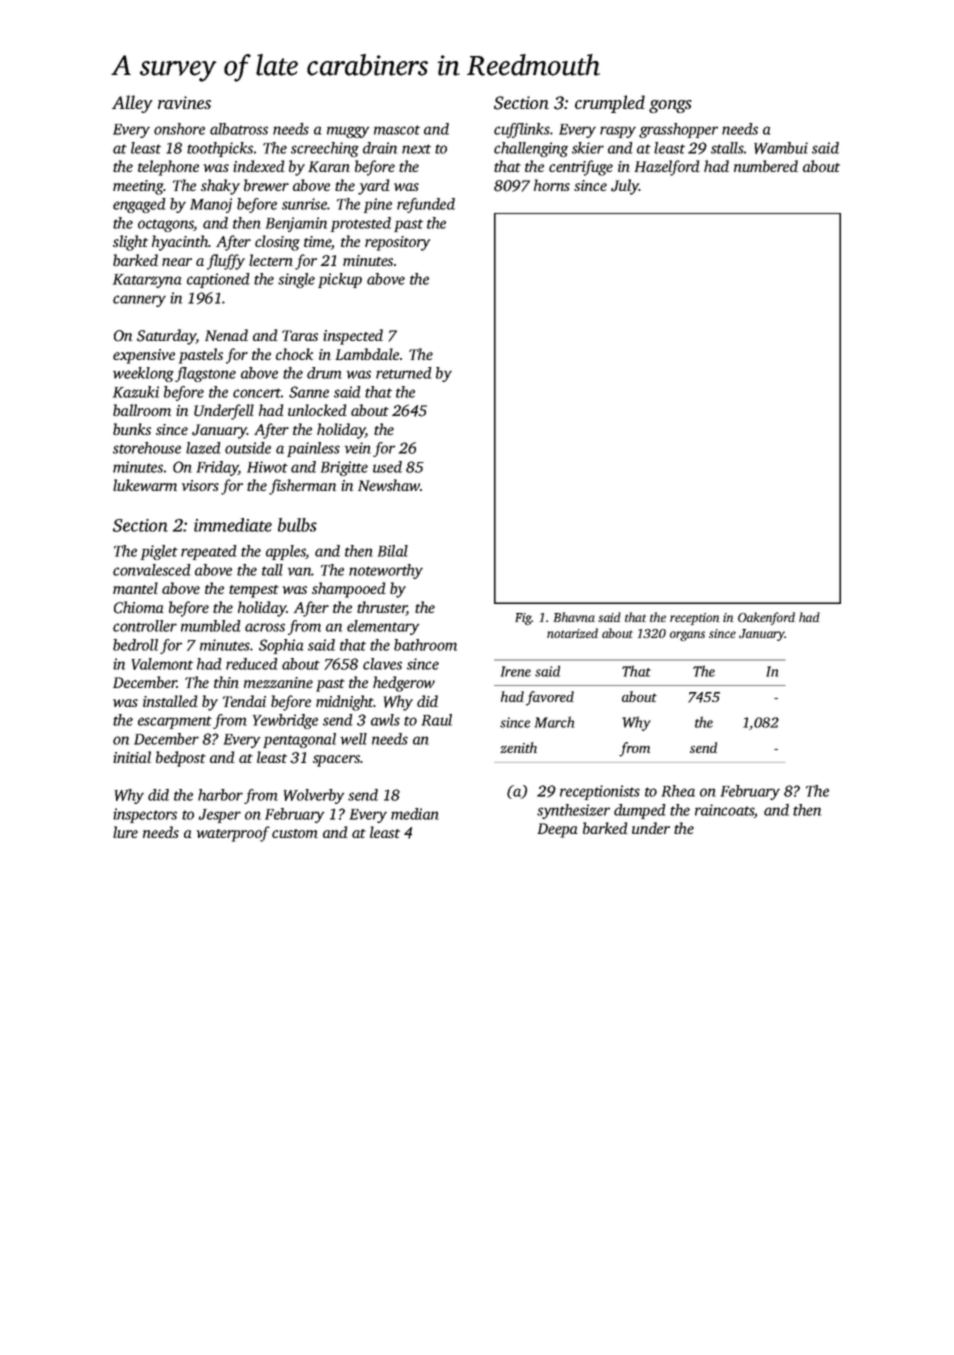 Image resolution: width=954 pixels, height=1355 pixels. I want to click on Yewbridge, so click(285, 721).
